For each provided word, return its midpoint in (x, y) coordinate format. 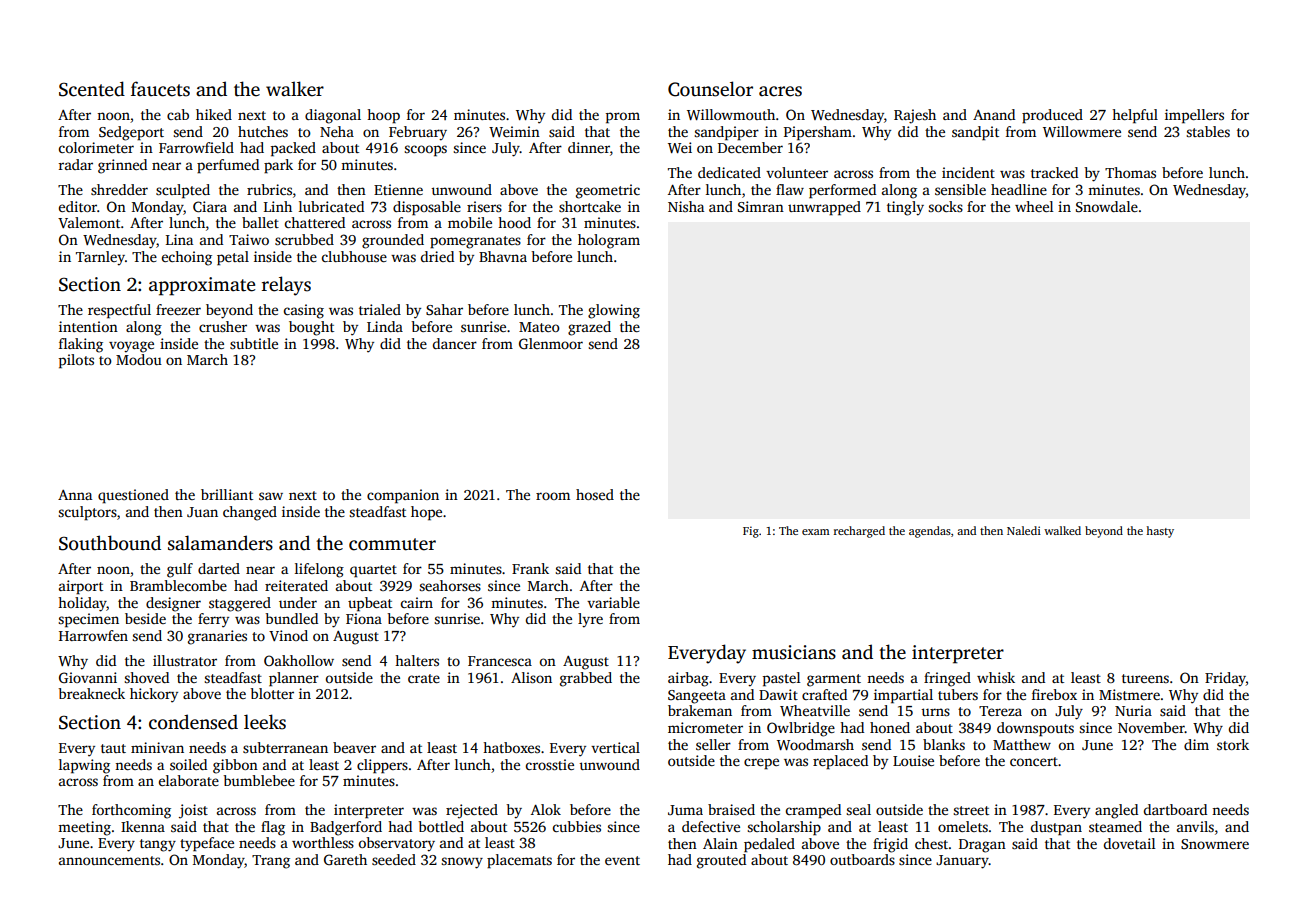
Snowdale (1107, 206)
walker (295, 89)
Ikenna (143, 826)
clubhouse (354, 256)
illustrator (185, 660)
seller (713, 744)
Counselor (710, 89)
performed (842, 191)
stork (1233, 744)
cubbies (577, 826)
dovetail (1129, 843)
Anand (994, 114)
